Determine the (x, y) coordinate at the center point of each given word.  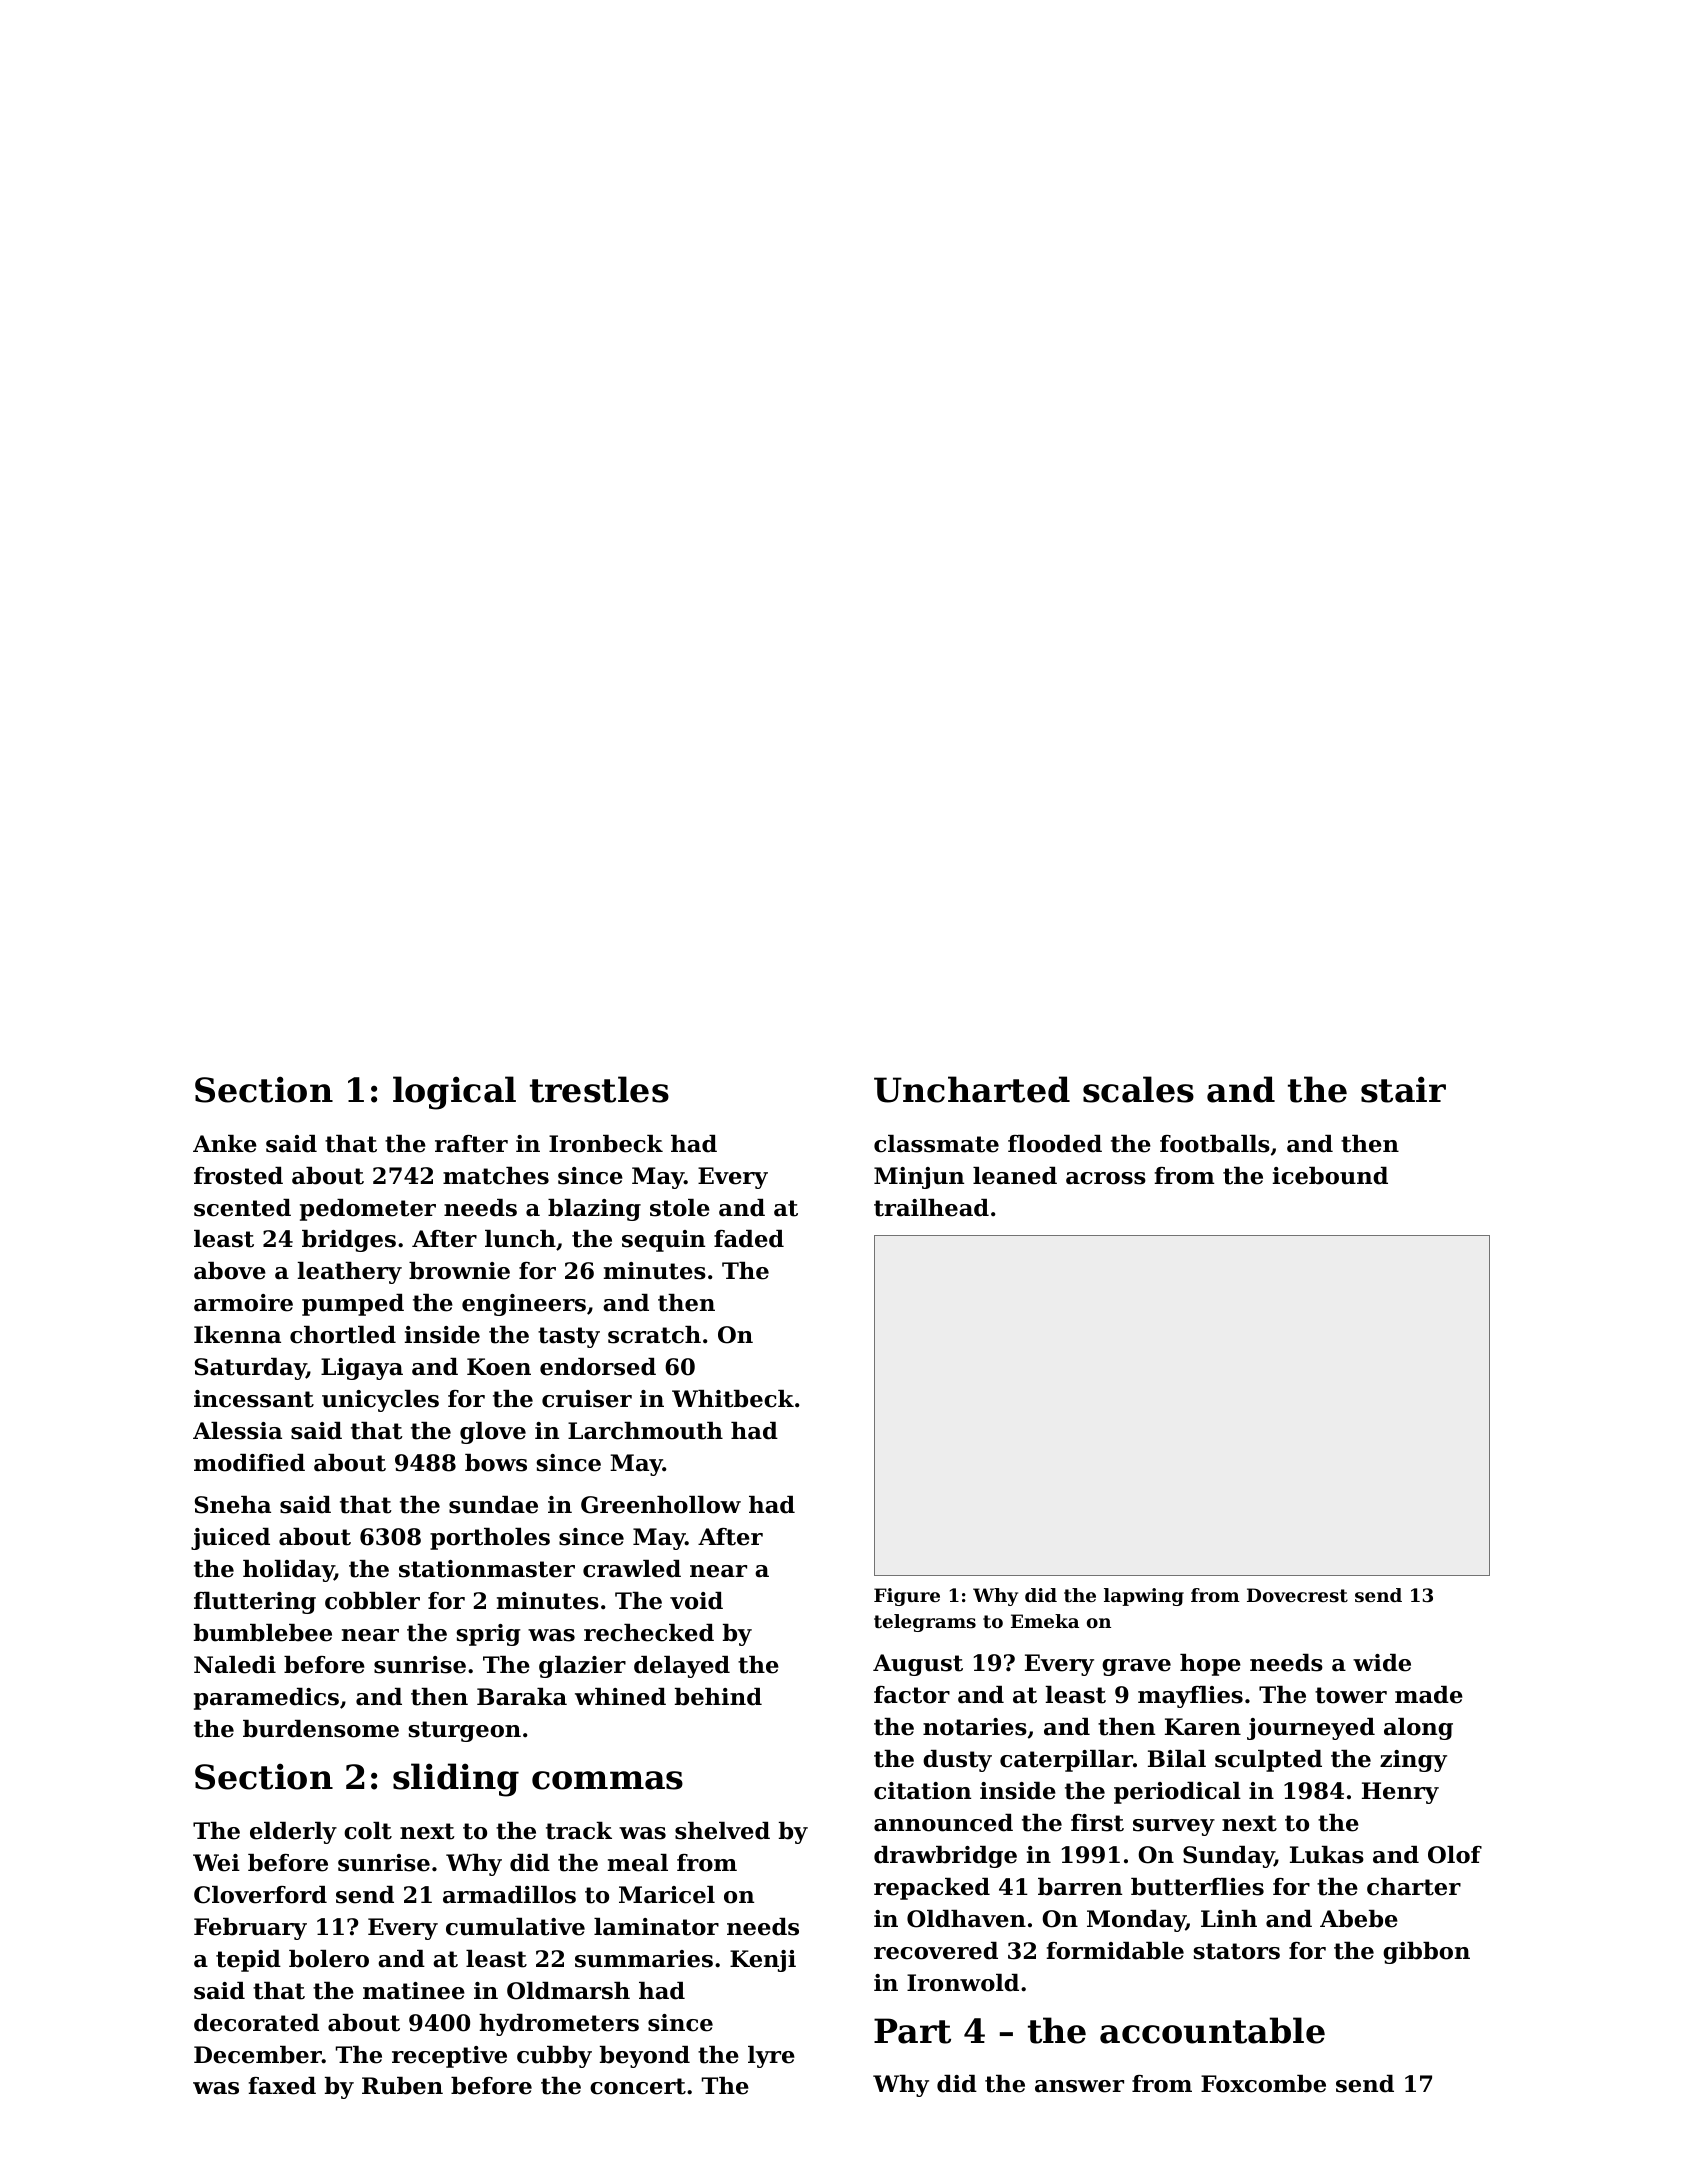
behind (718, 1697)
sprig (488, 1635)
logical (454, 1093)
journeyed (1311, 1729)
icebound (1330, 1176)
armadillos (509, 1895)
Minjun (919, 1178)
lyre (771, 2057)
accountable (1212, 2030)
